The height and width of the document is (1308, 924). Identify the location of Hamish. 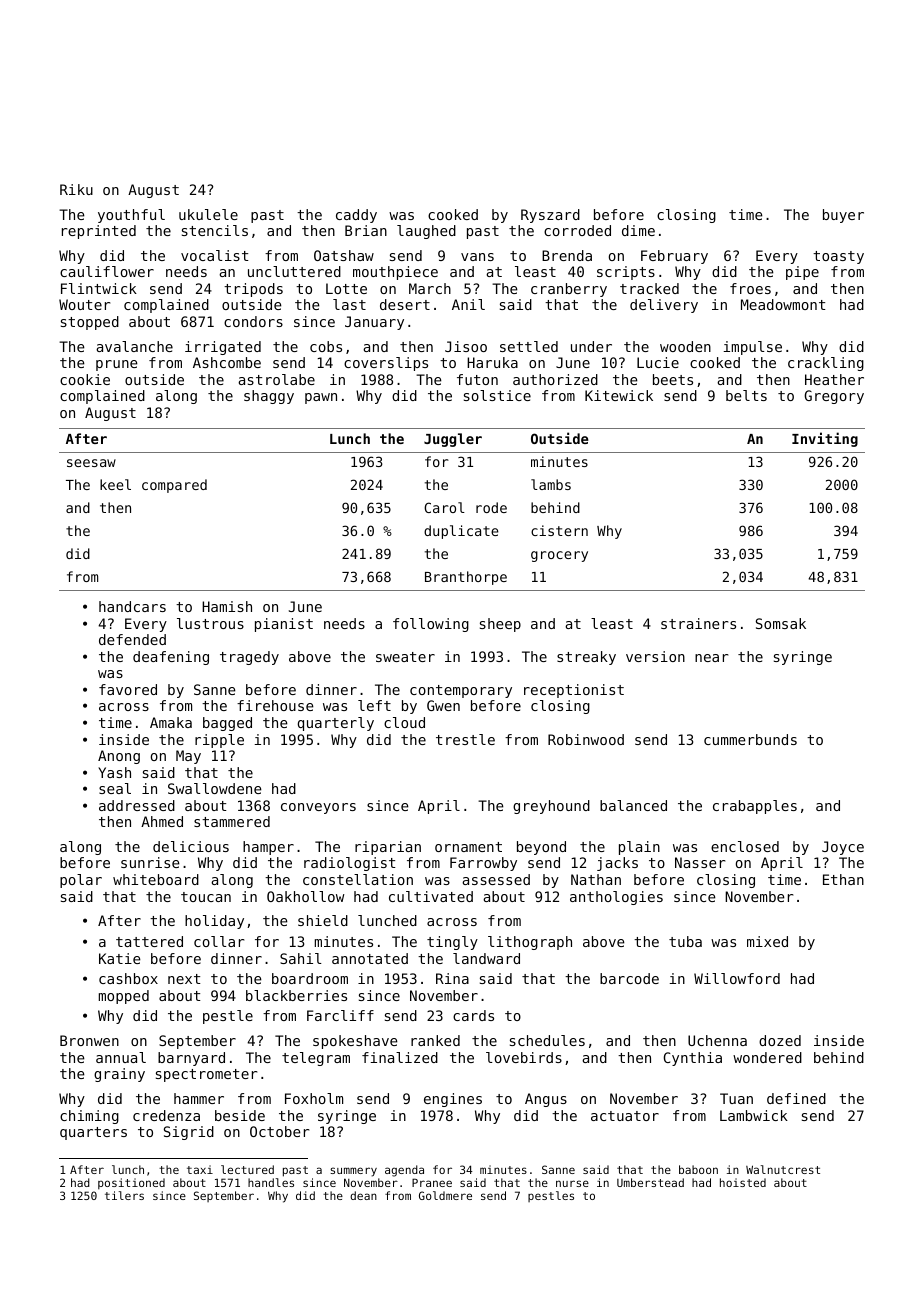
(227, 606).
